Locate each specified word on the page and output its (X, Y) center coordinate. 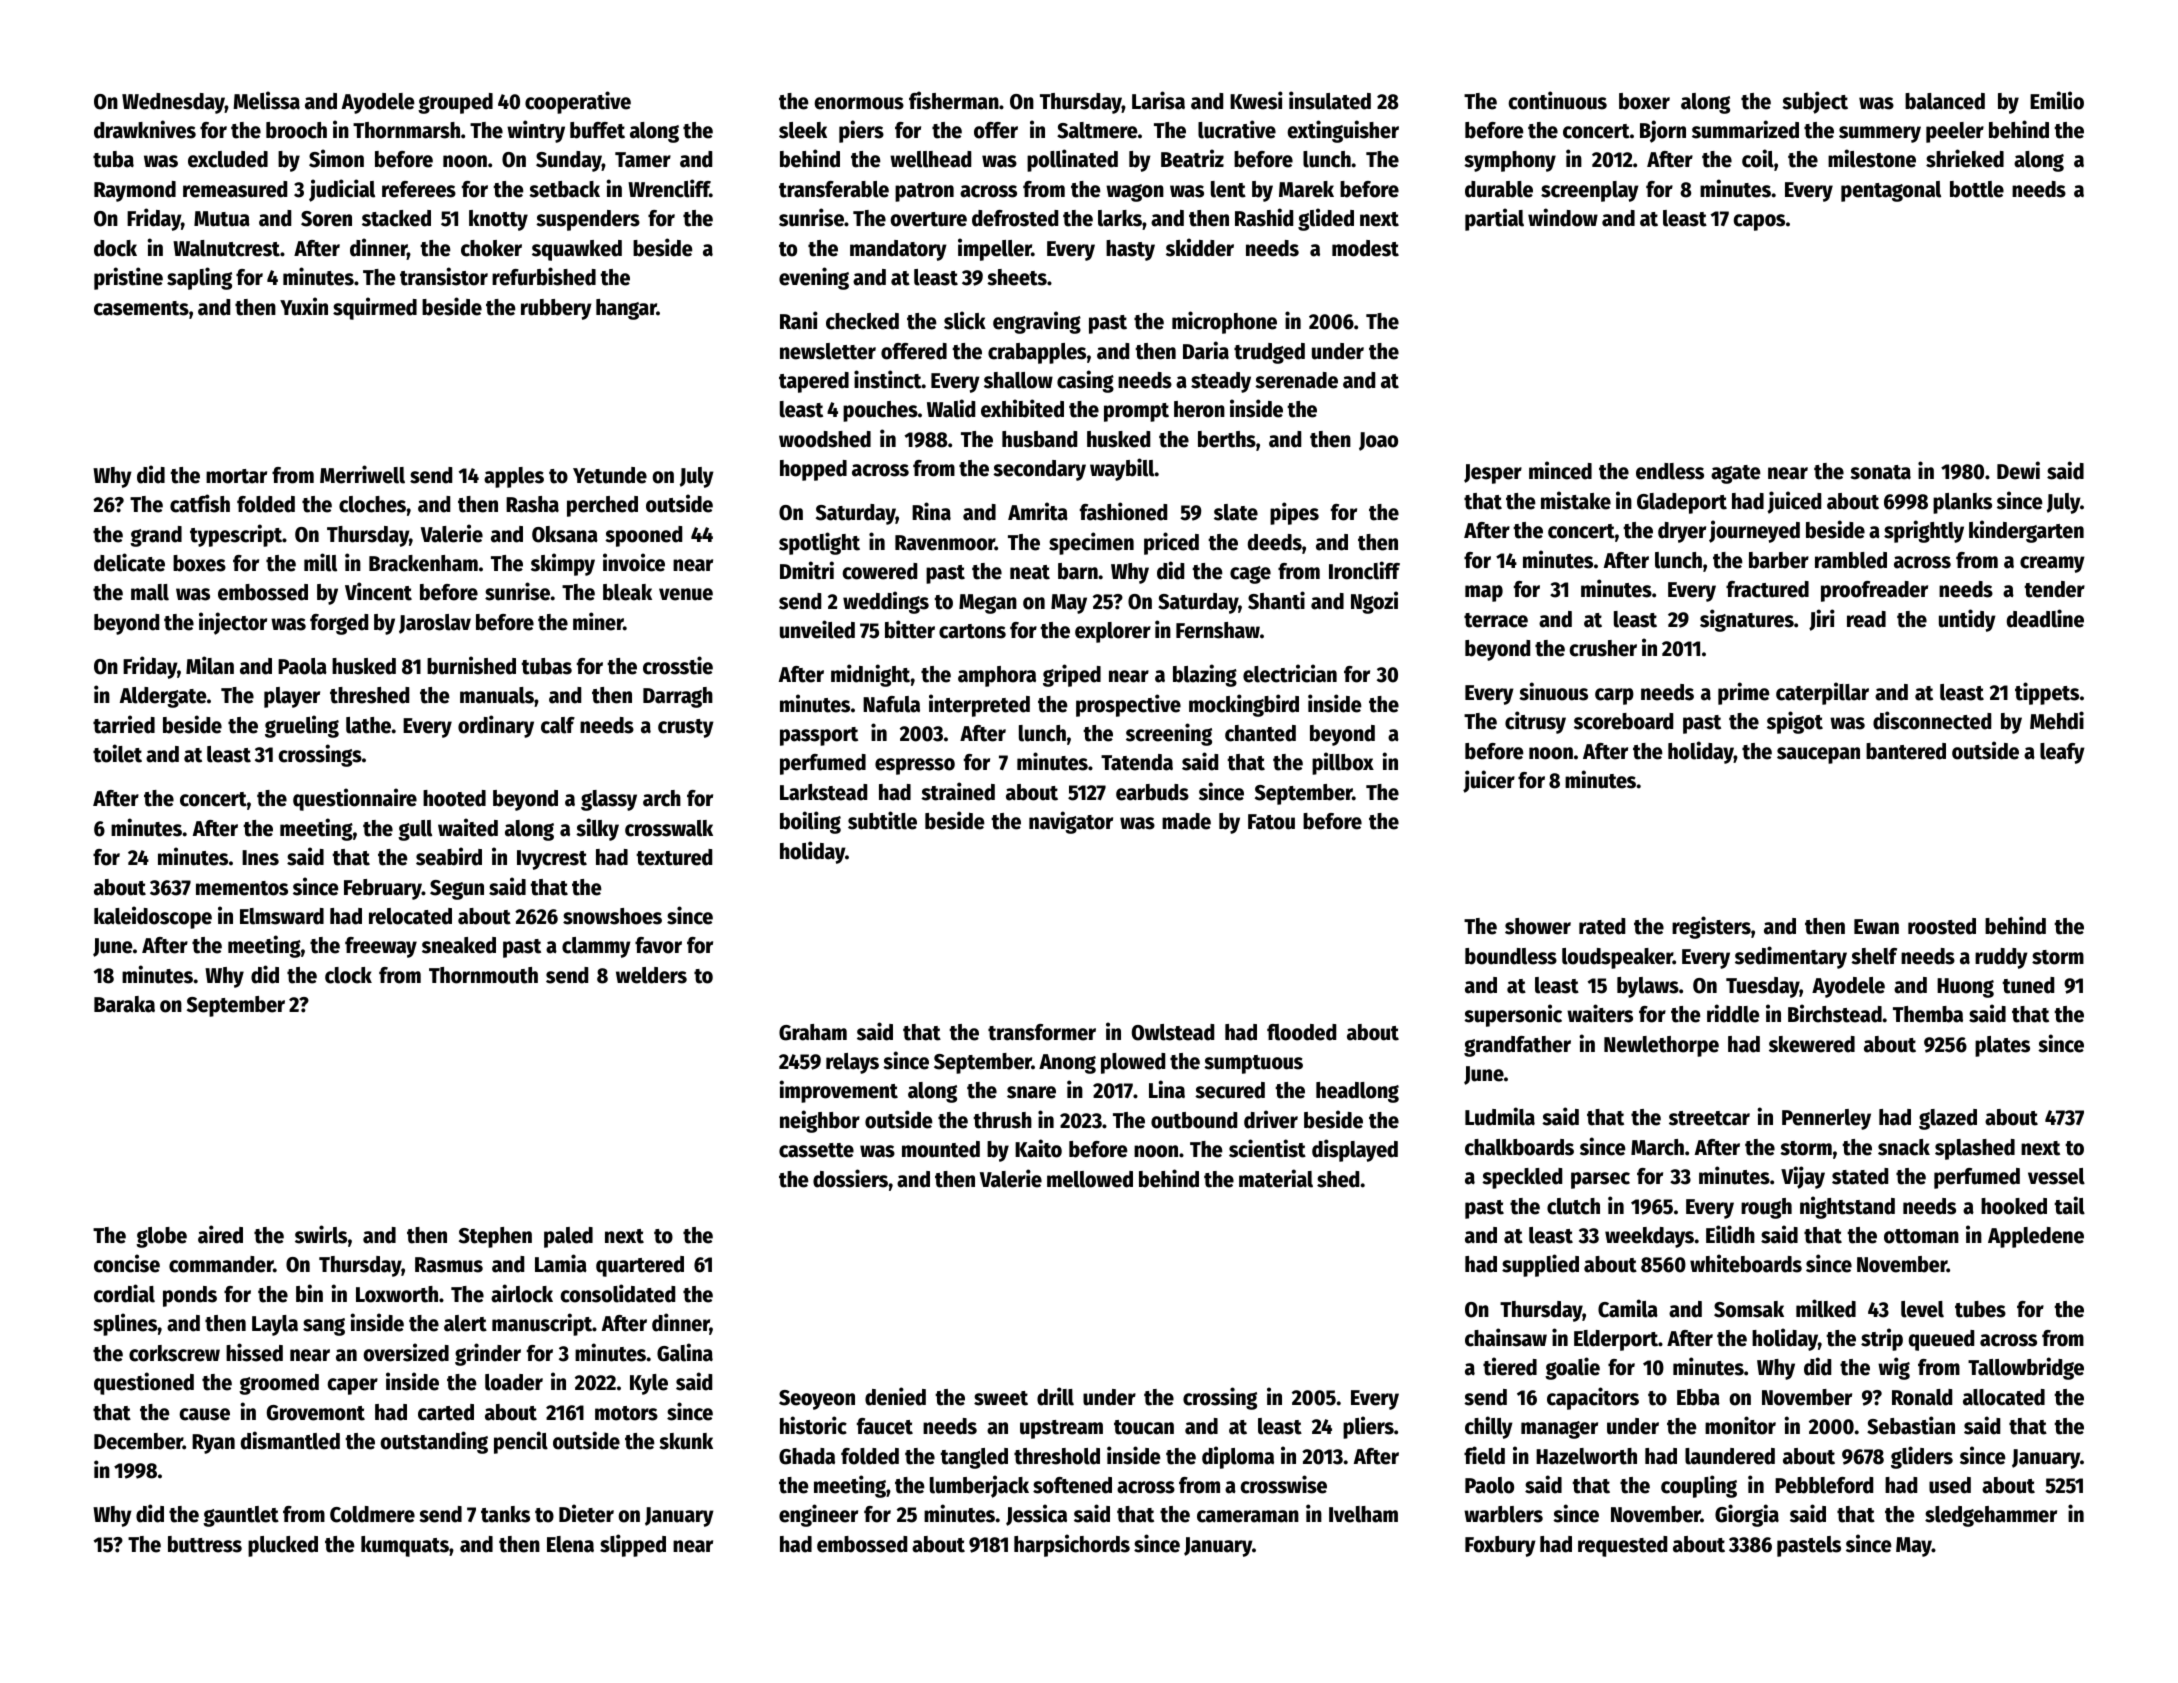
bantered (1906, 751)
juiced (1794, 502)
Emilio (2057, 100)
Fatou (1271, 822)
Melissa (266, 100)
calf (558, 725)
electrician (1290, 673)
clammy (596, 947)
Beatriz (1192, 158)
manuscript (542, 1324)
